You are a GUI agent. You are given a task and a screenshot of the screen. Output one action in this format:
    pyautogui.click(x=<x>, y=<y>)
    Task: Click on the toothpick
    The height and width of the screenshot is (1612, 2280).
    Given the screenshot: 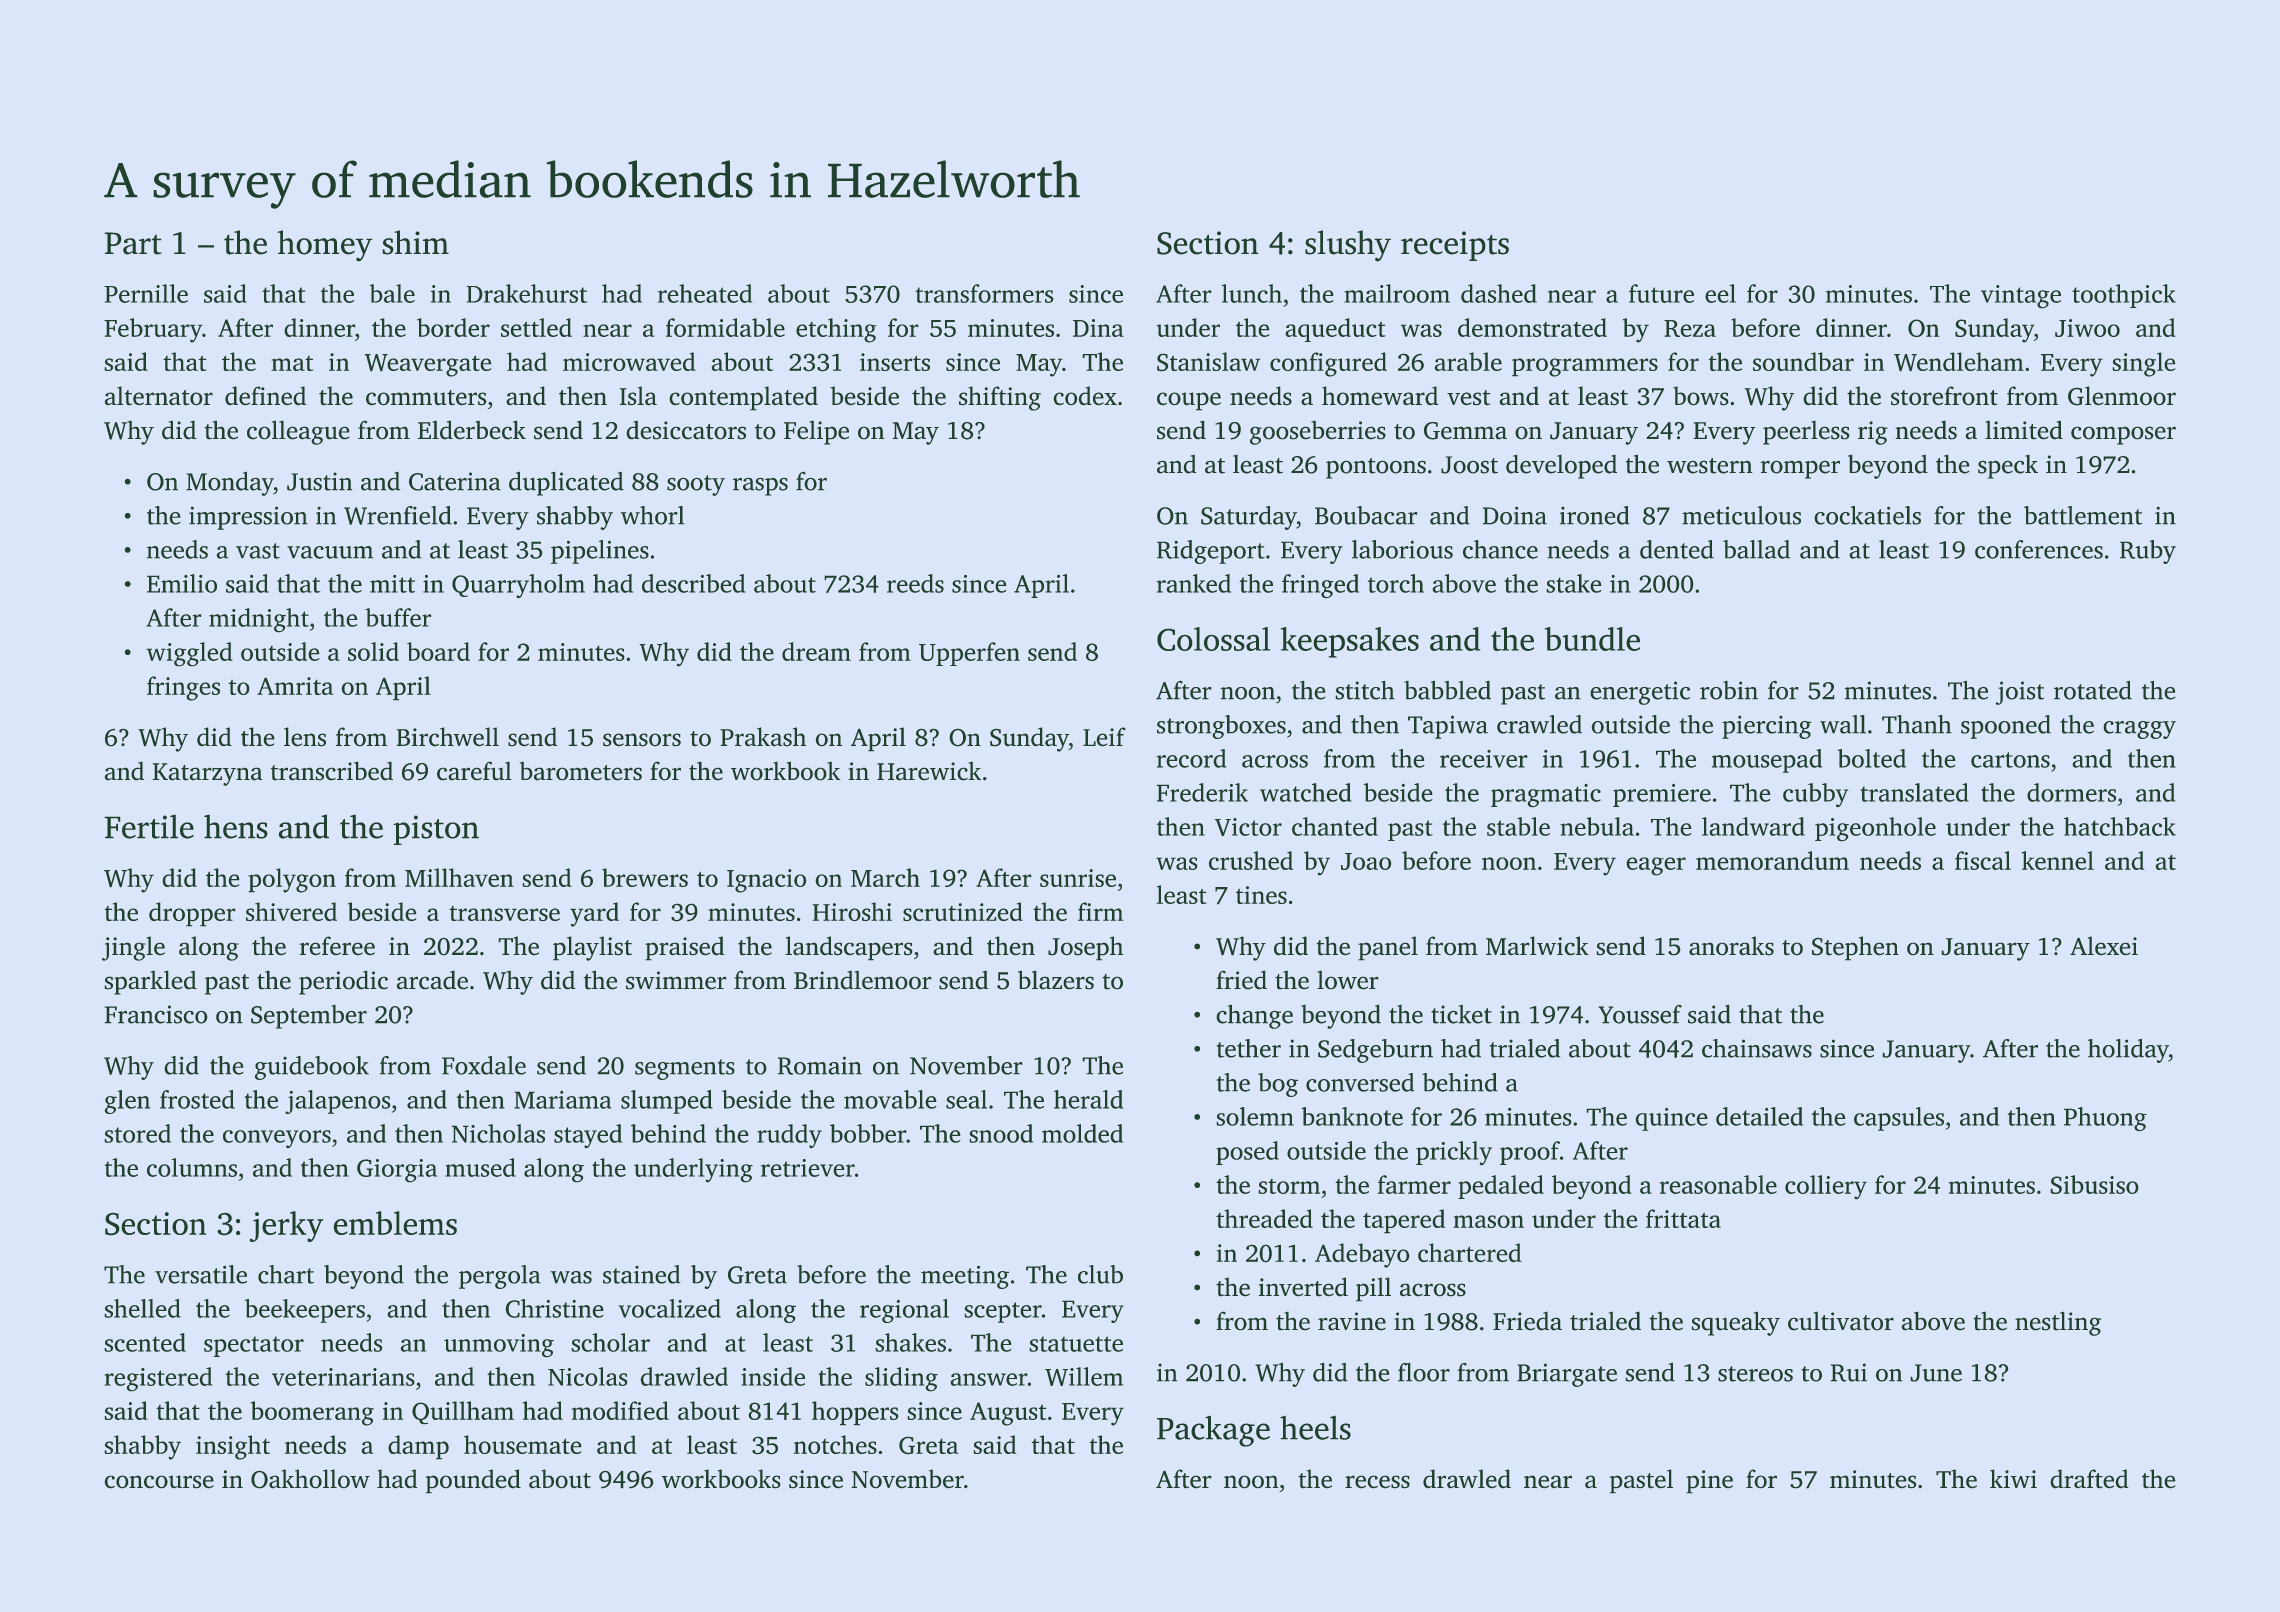 What is the action you would take?
    pyautogui.click(x=2124, y=296)
